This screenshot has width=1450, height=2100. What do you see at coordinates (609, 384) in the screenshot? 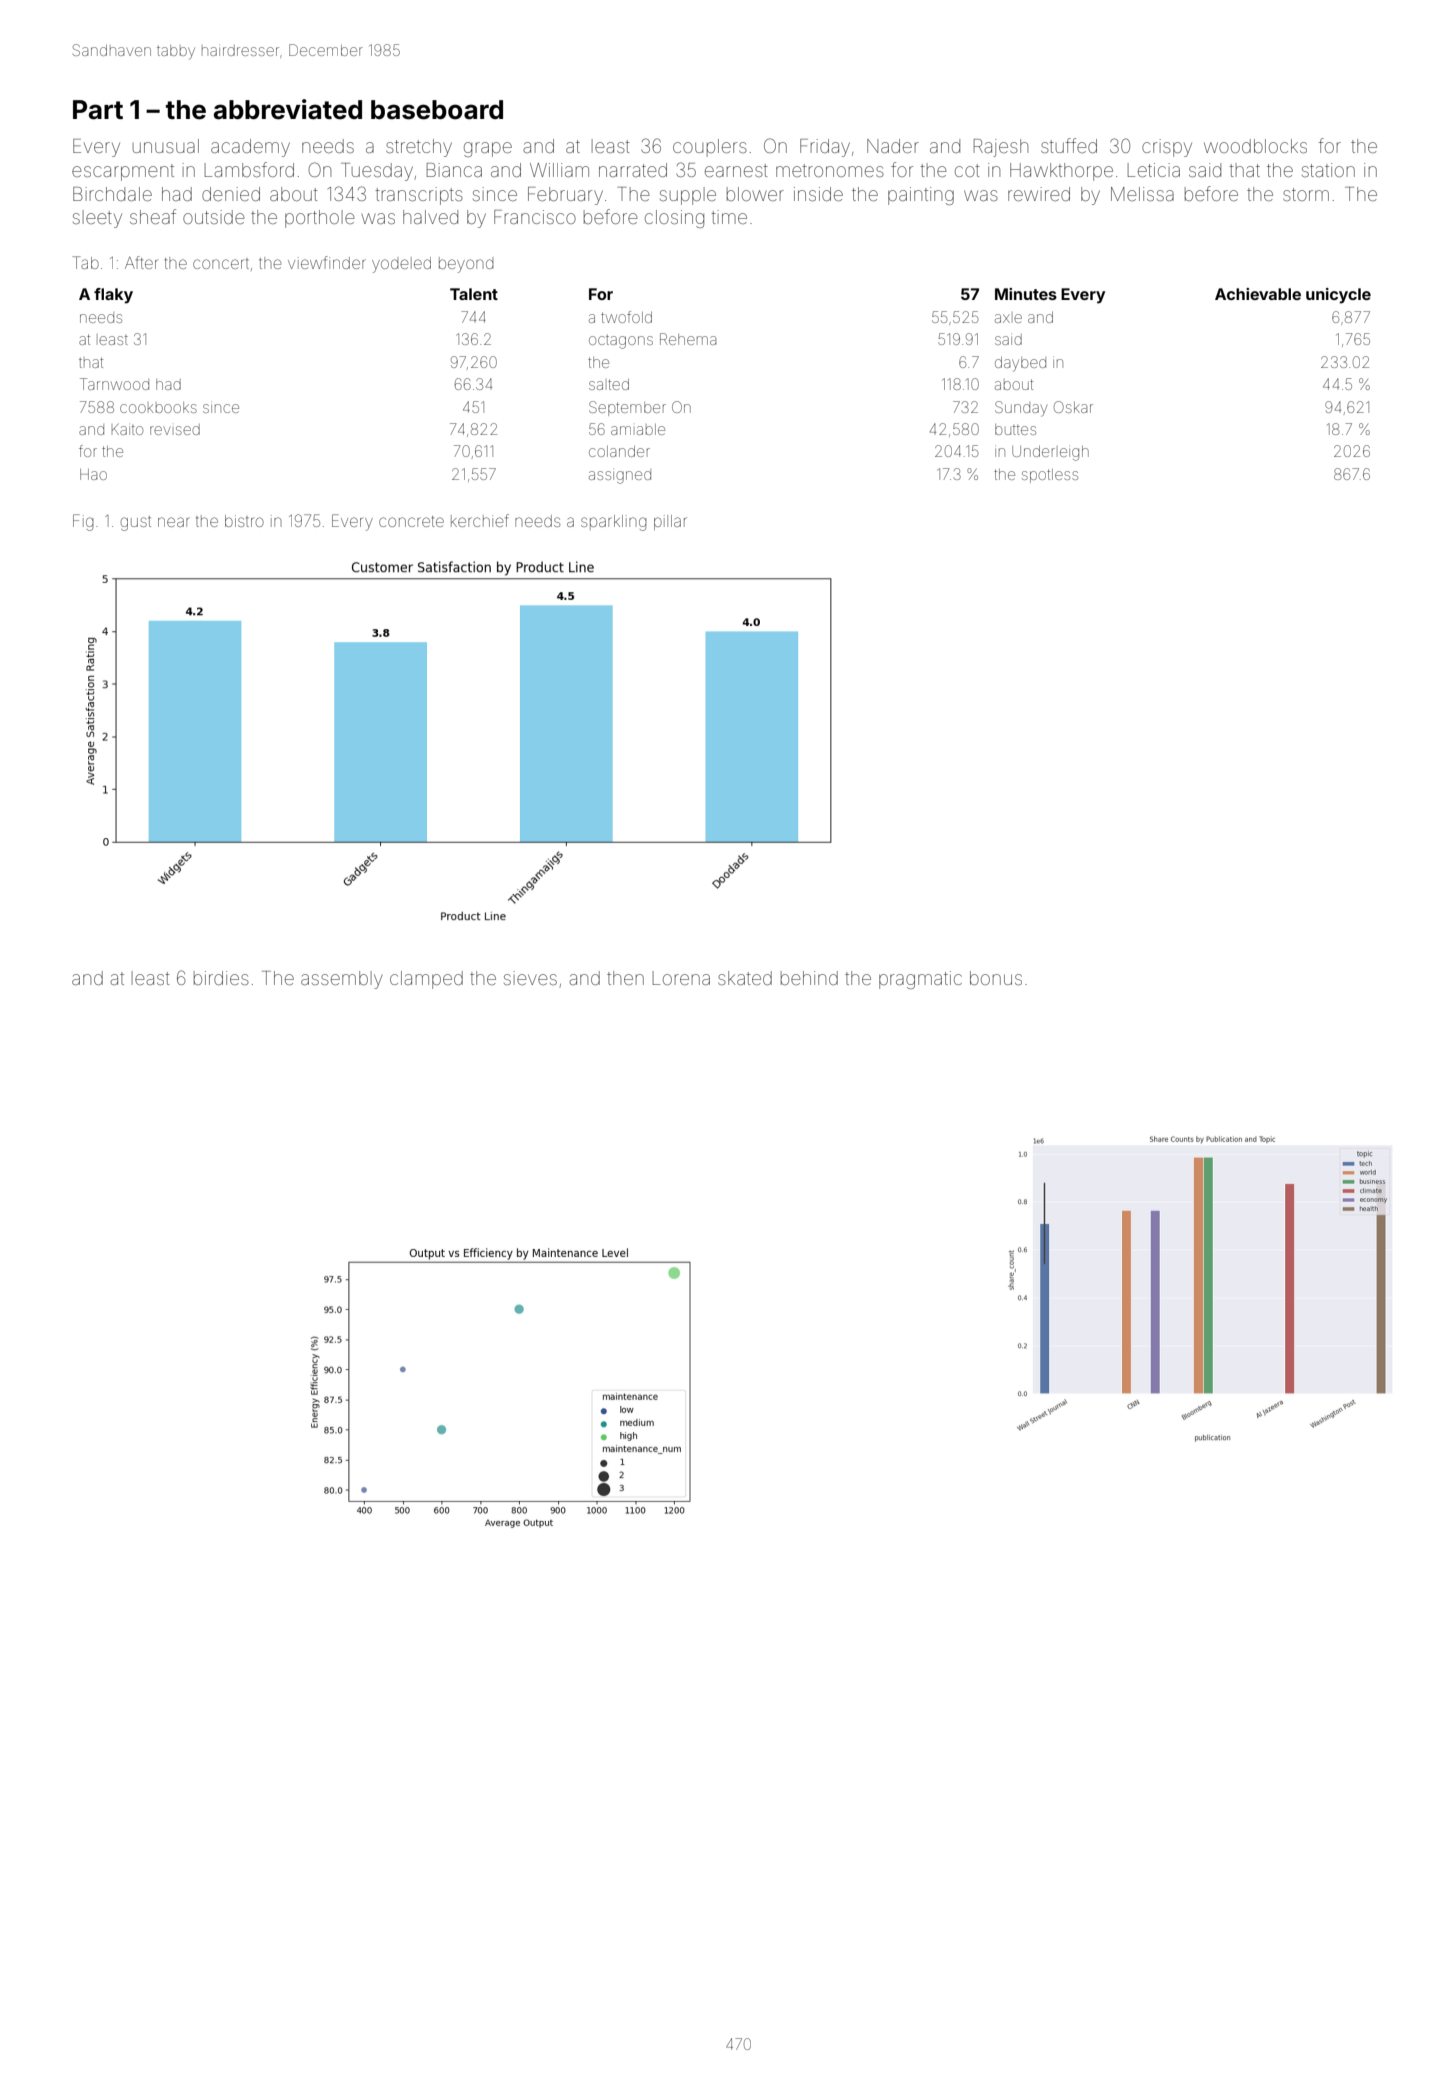
I see `salted` at bounding box center [609, 384].
